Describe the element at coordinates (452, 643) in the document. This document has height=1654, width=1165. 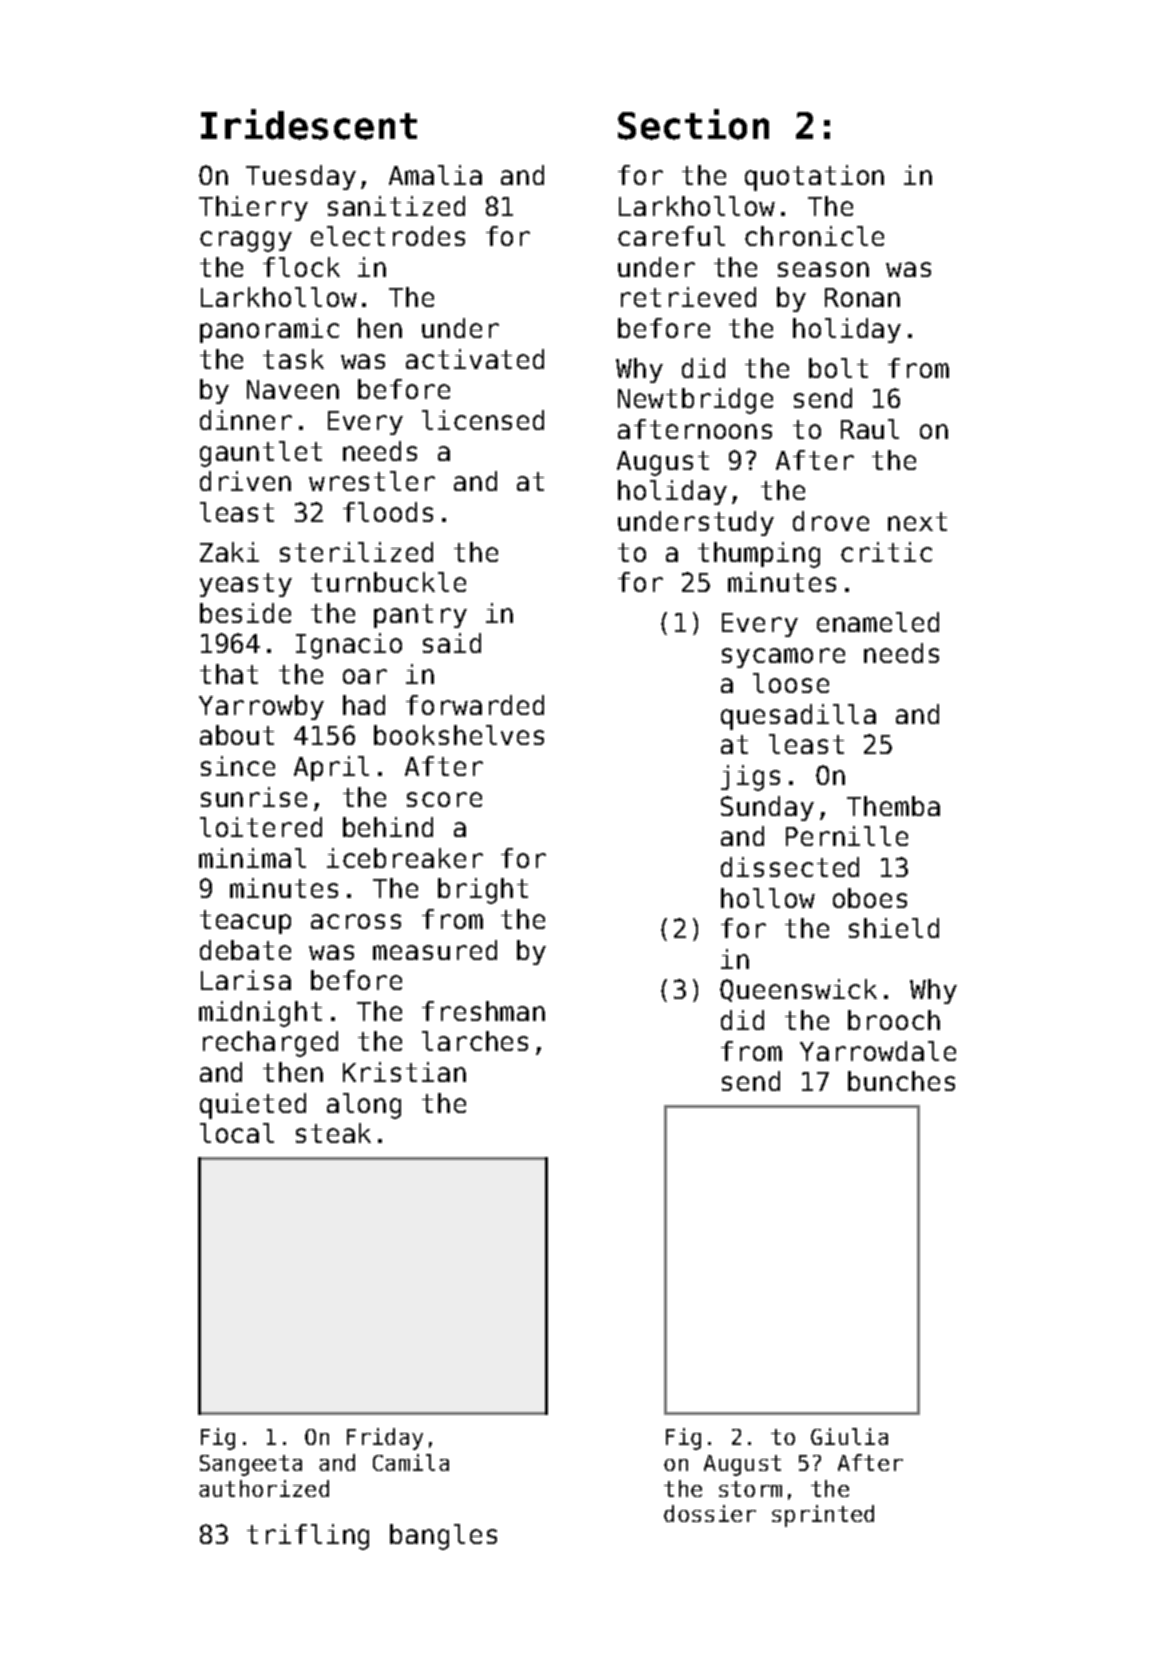
I see `said` at that location.
